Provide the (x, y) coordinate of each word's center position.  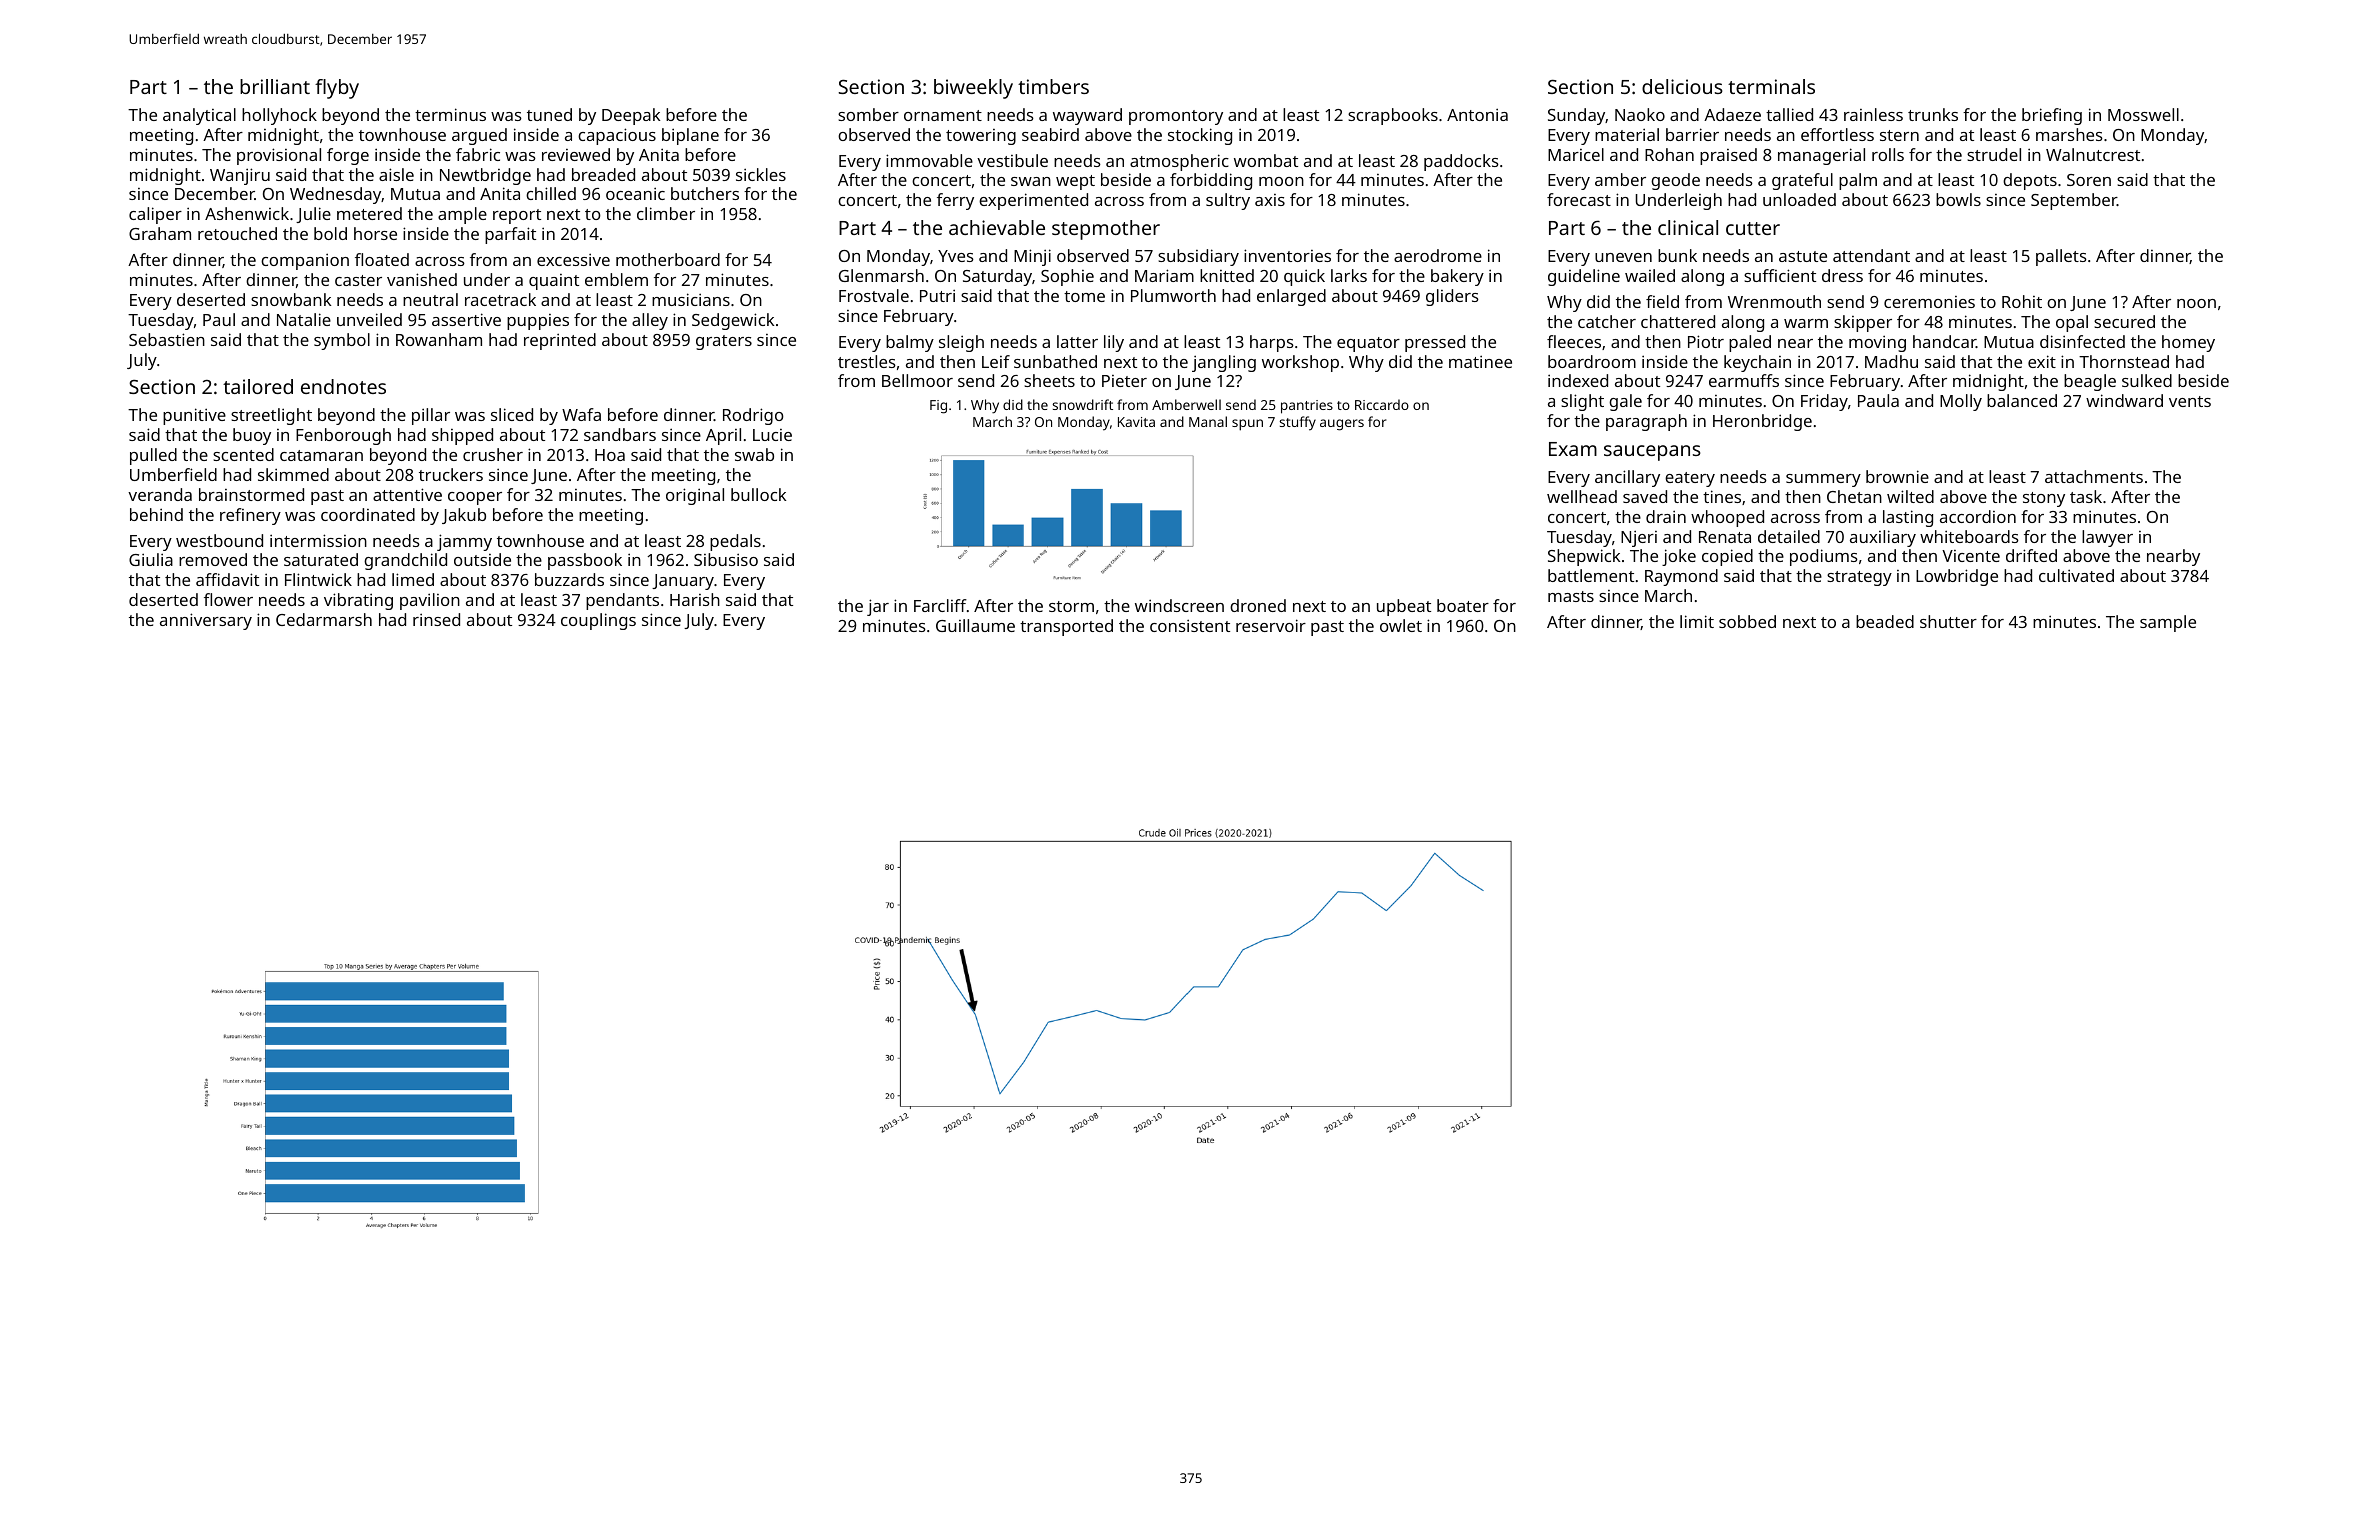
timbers (1053, 86)
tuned (549, 114)
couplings (598, 621)
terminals (1771, 86)
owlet (1401, 625)
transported (1066, 627)
